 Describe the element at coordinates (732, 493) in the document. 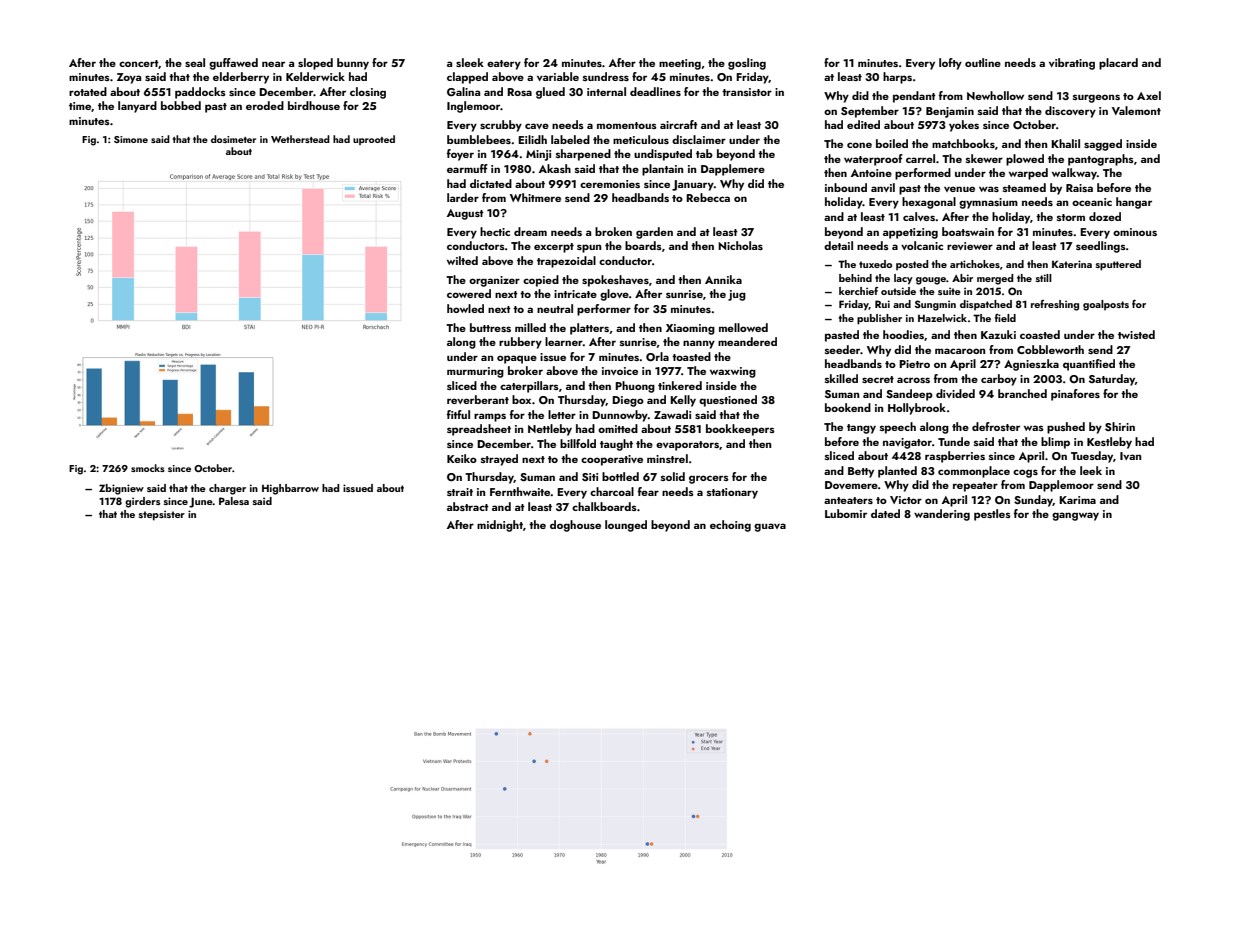

I see `stationary` at that location.
